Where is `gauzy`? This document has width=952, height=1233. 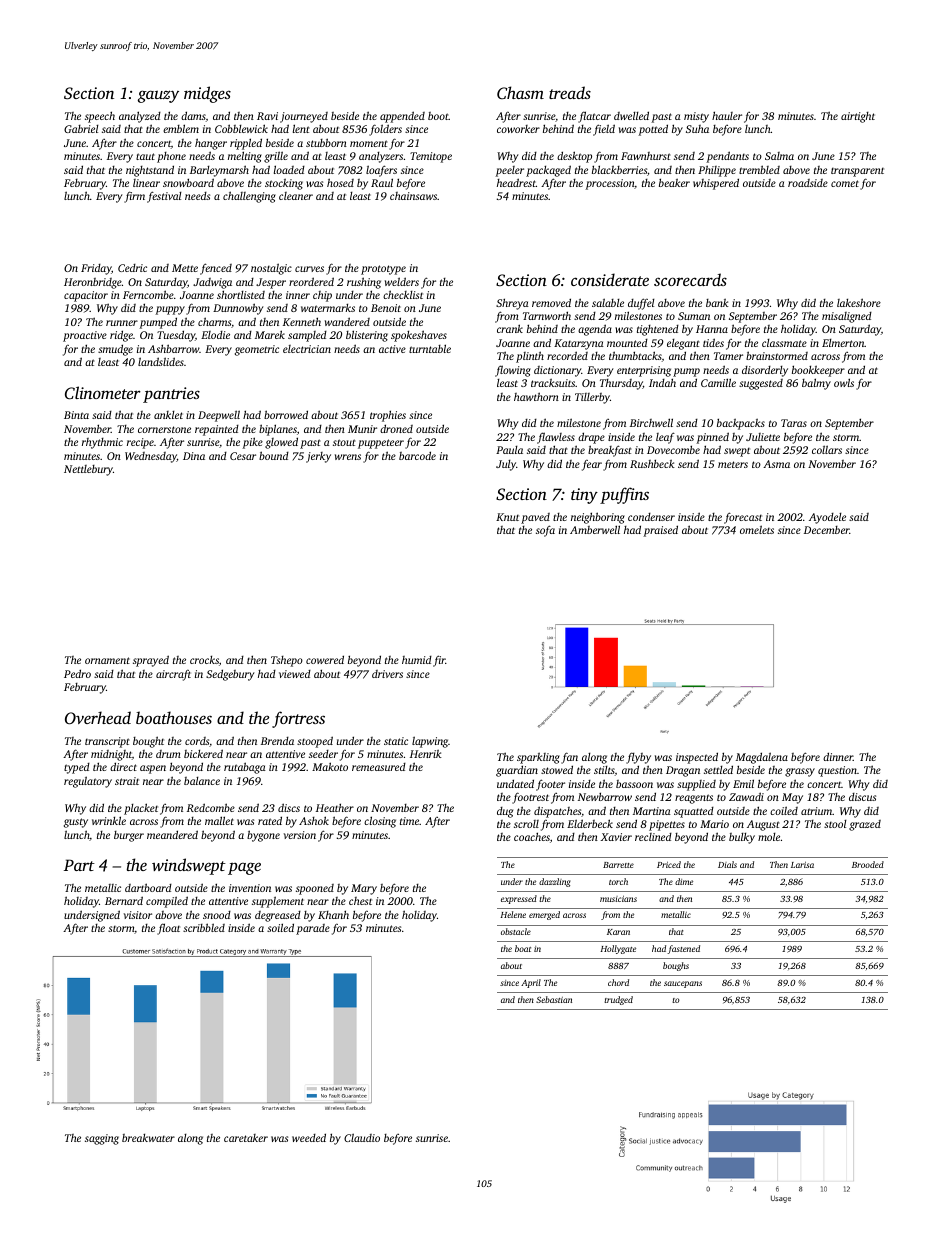
gauzy is located at coordinates (158, 96).
